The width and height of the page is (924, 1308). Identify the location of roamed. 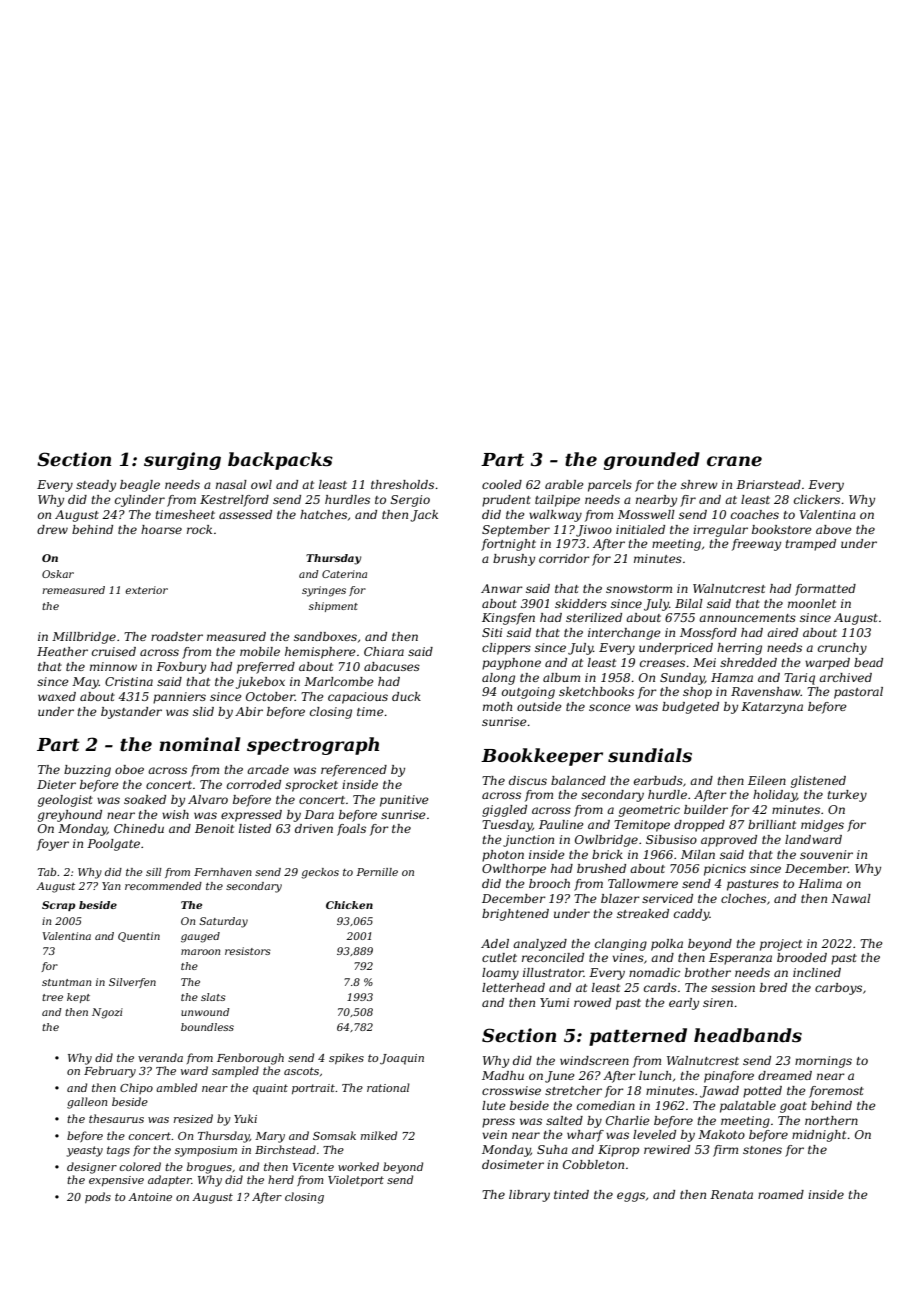
(781, 1194).
